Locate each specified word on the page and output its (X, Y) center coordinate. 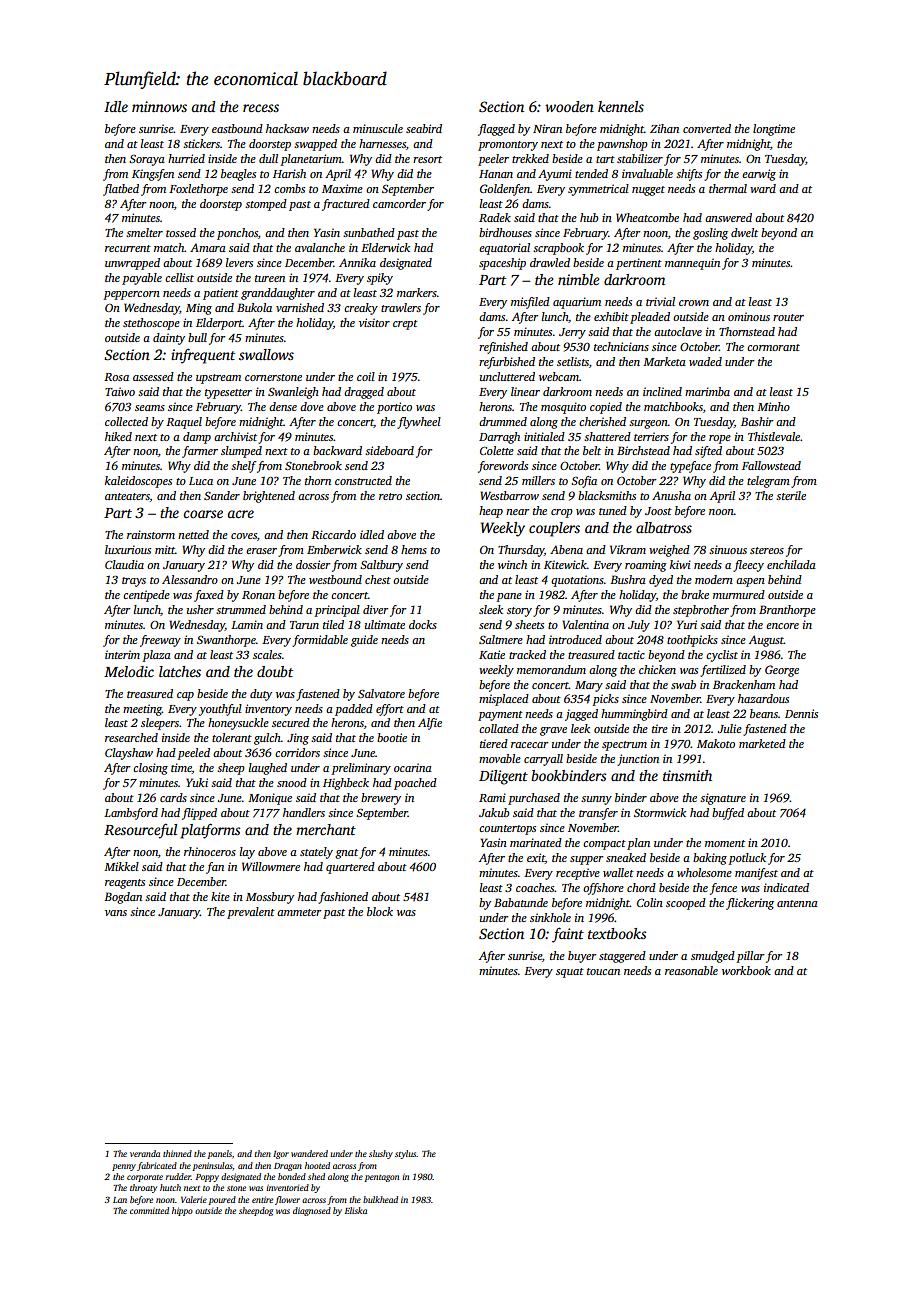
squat (570, 973)
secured (291, 722)
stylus (406, 1154)
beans (764, 713)
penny (124, 1167)
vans (116, 913)
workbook (746, 970)
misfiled (530, 303)
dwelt (744, 232)
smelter (144, 232)
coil (366, 376)
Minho (773, 406)
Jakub (494, 812)
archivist (235, 436)
